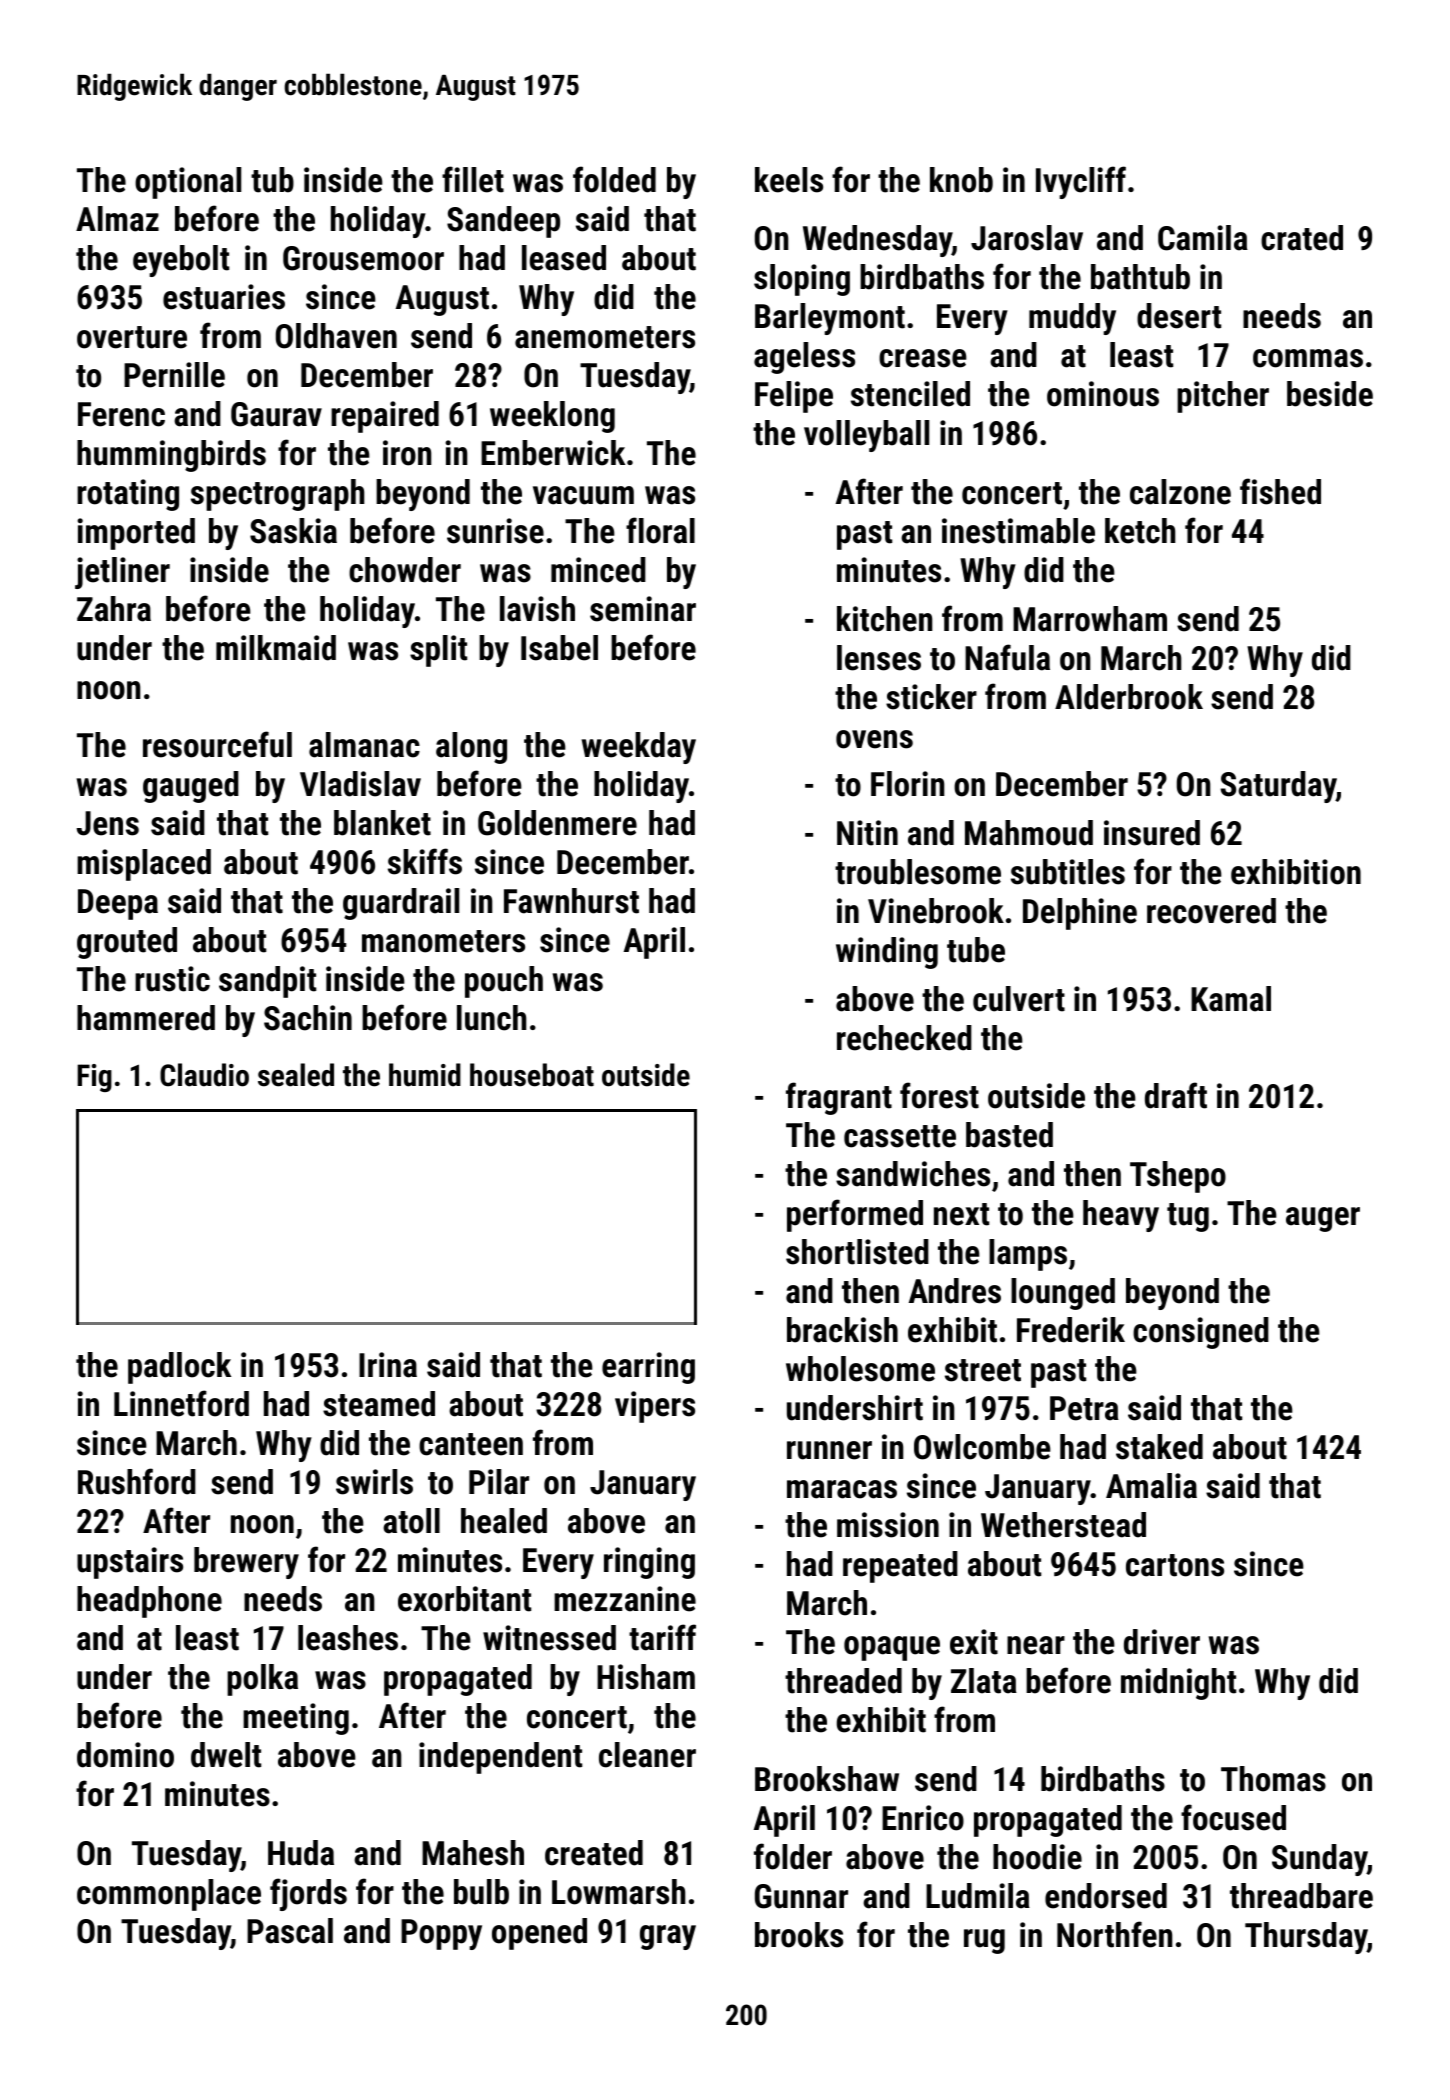 This page has width=1450, height=2100. What do you see at coordinates (336, 336) in the page?
I see `Oldhaven` at bounding box center [336, 336].
